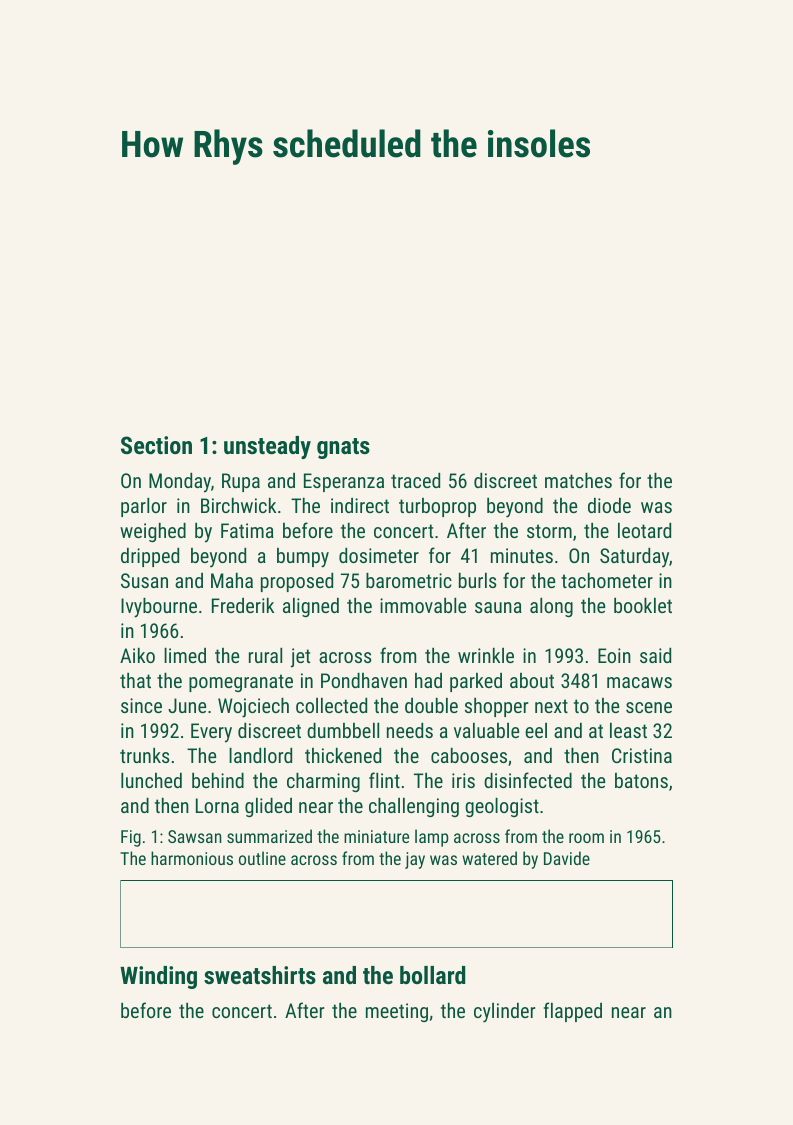 This page has height=1125, width=793. Describe the element at coordinates (268, 807) in the page. I see `glided` at that location.
